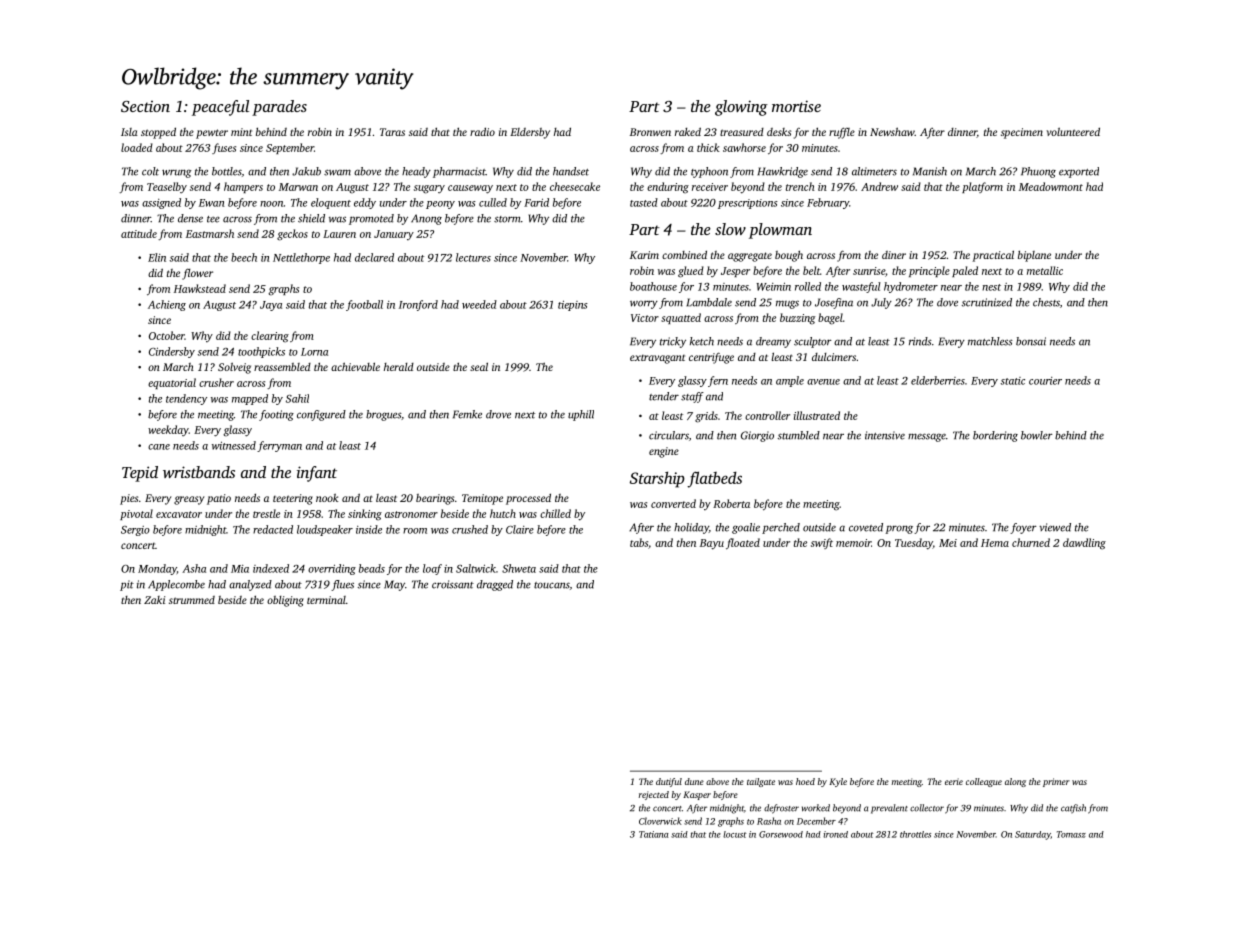 This screenshot has height=952, width=1233. Describe the element at coordinates (653, 834) in the screenshot. I see `Tatiana` at that location.
